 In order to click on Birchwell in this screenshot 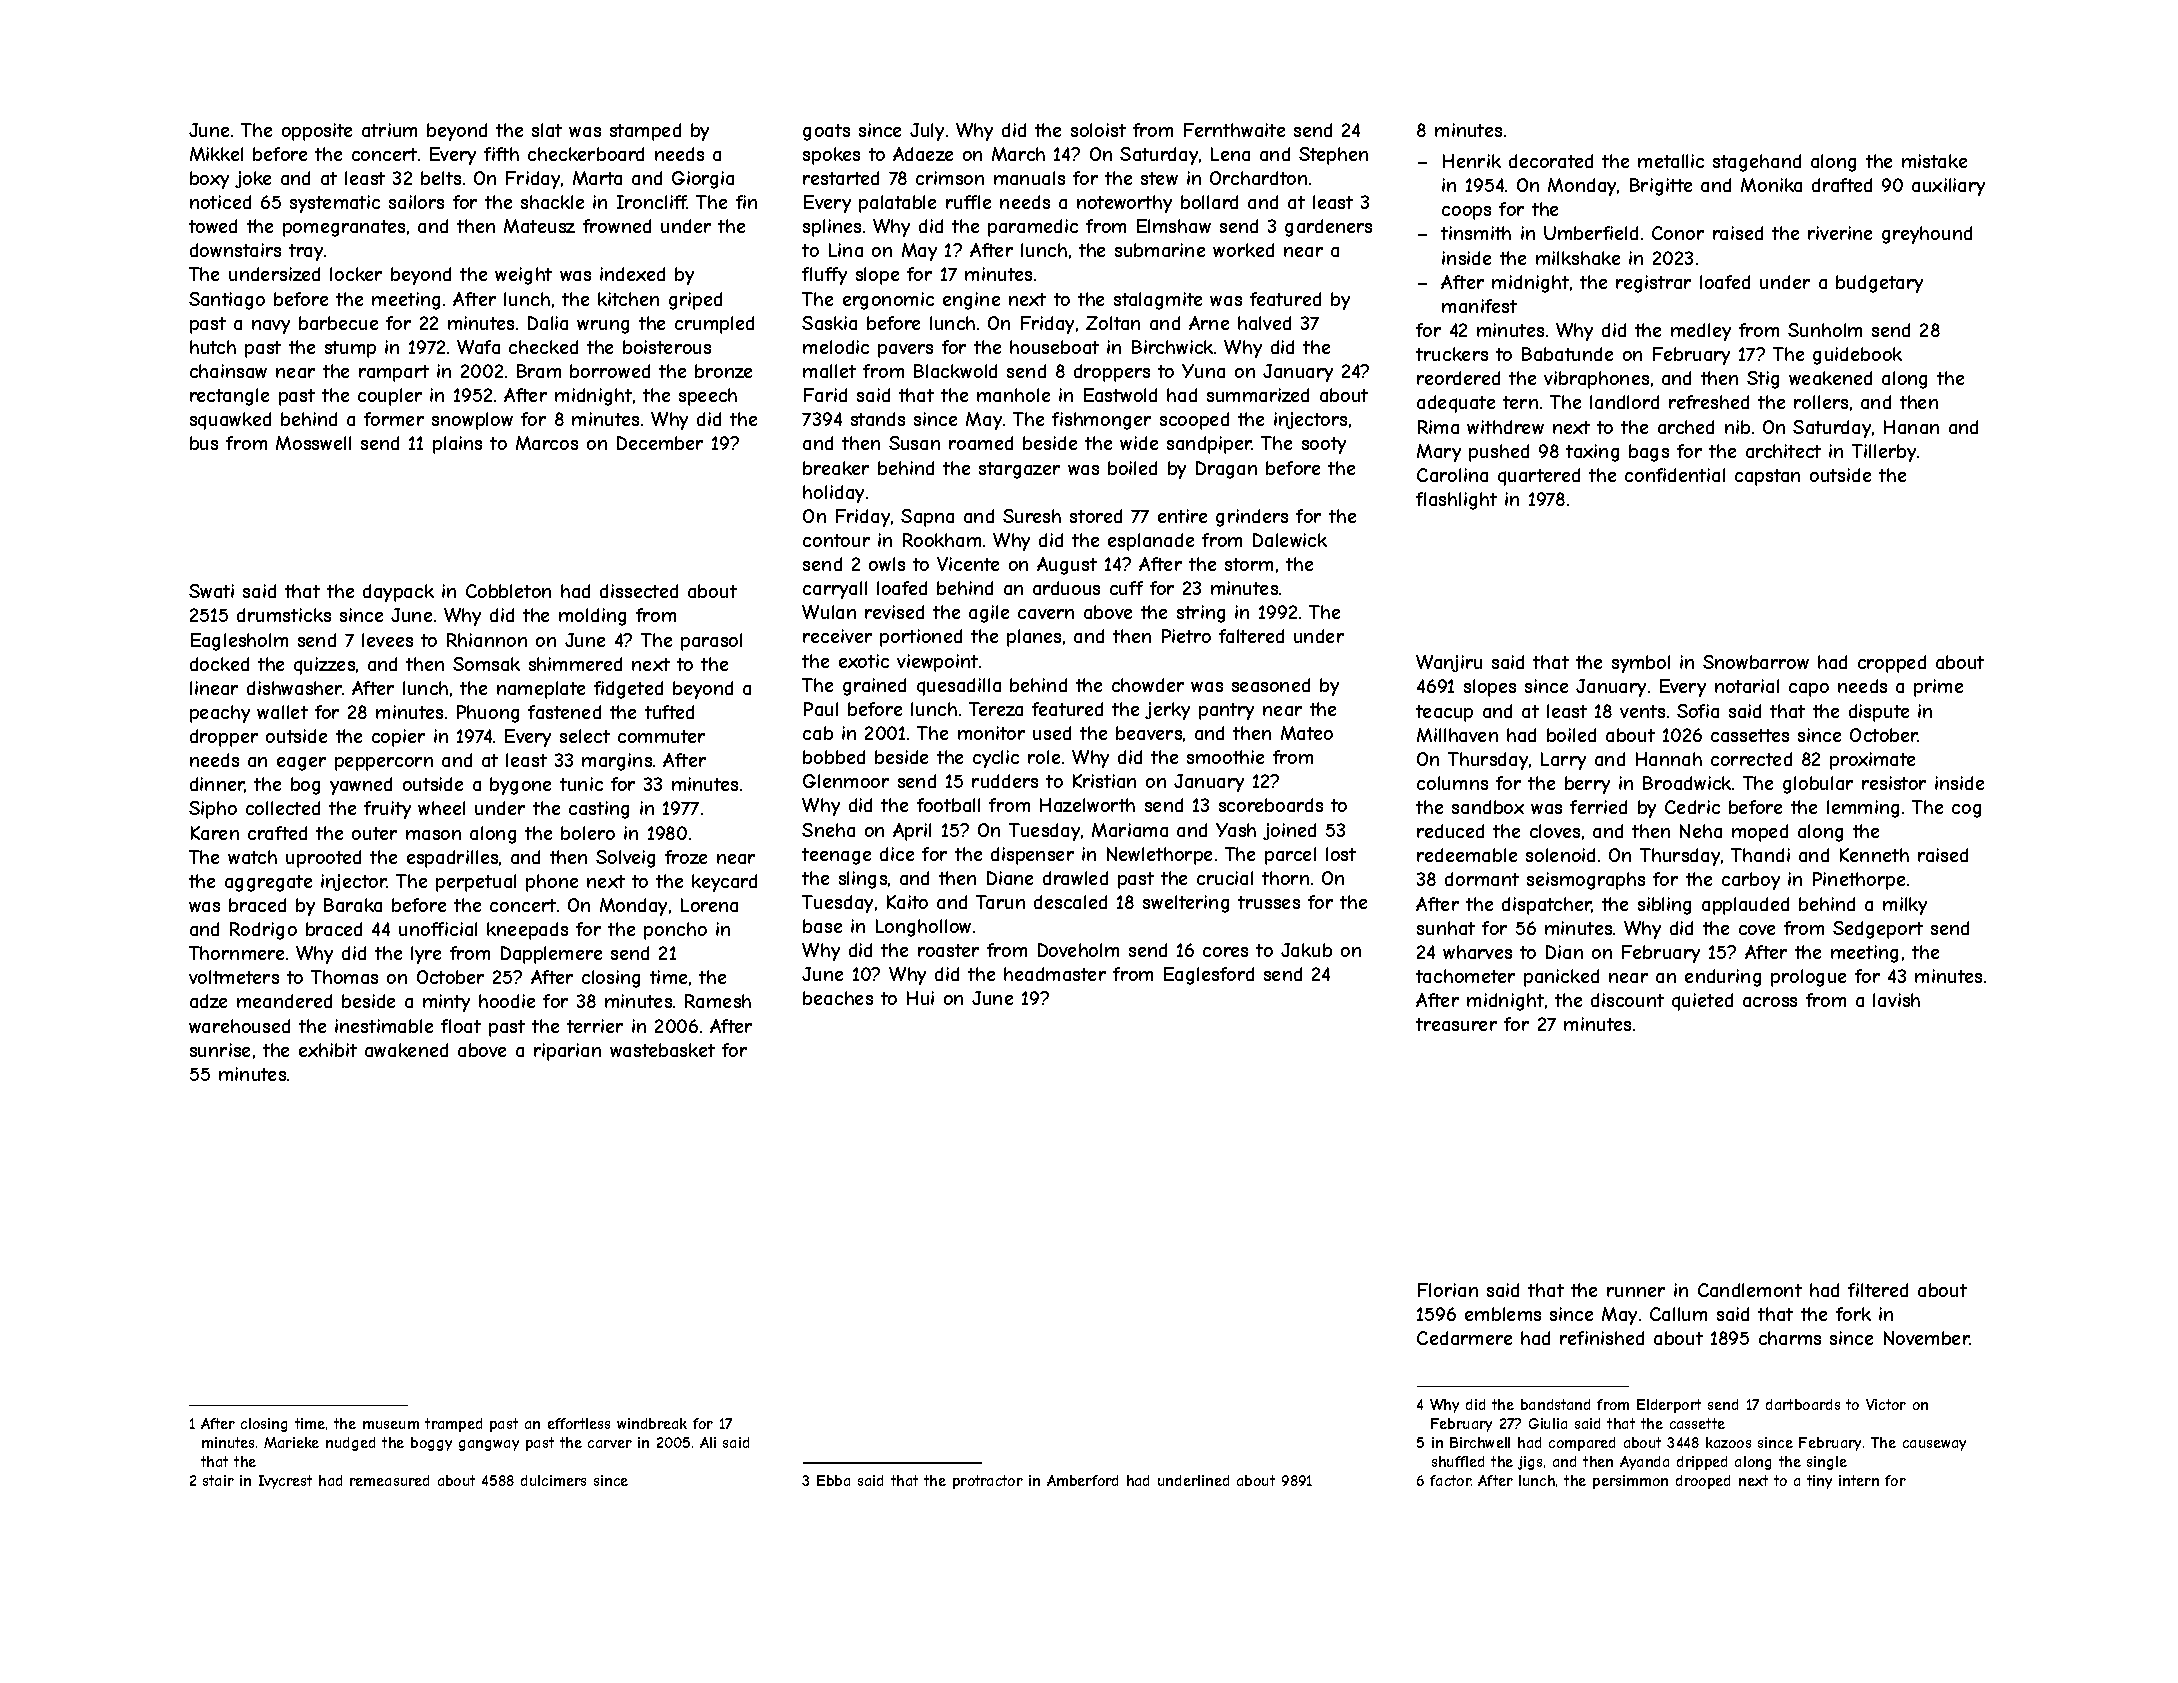, I will do `click(1480, 1442)`.
